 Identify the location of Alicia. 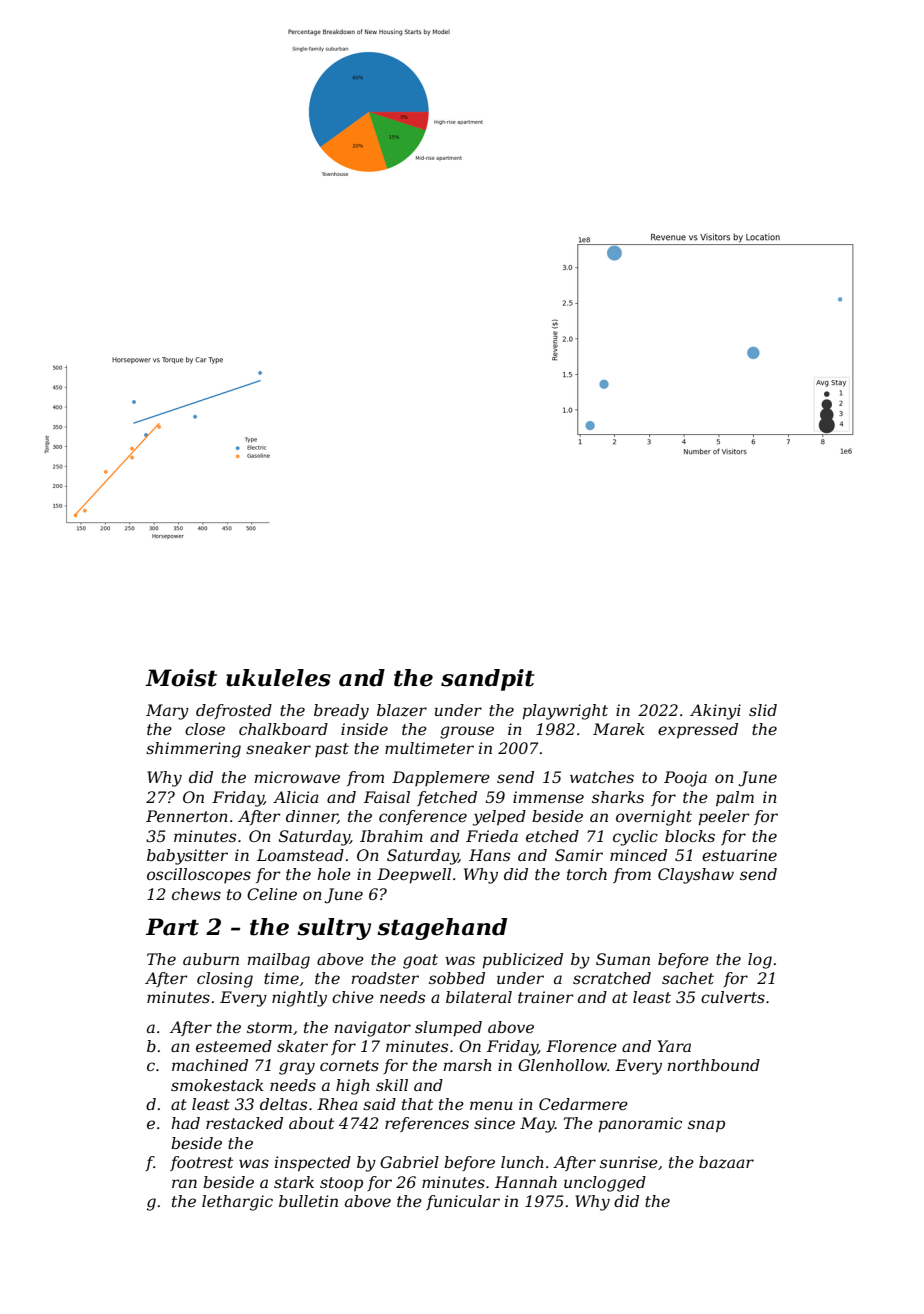
(296, 797).
